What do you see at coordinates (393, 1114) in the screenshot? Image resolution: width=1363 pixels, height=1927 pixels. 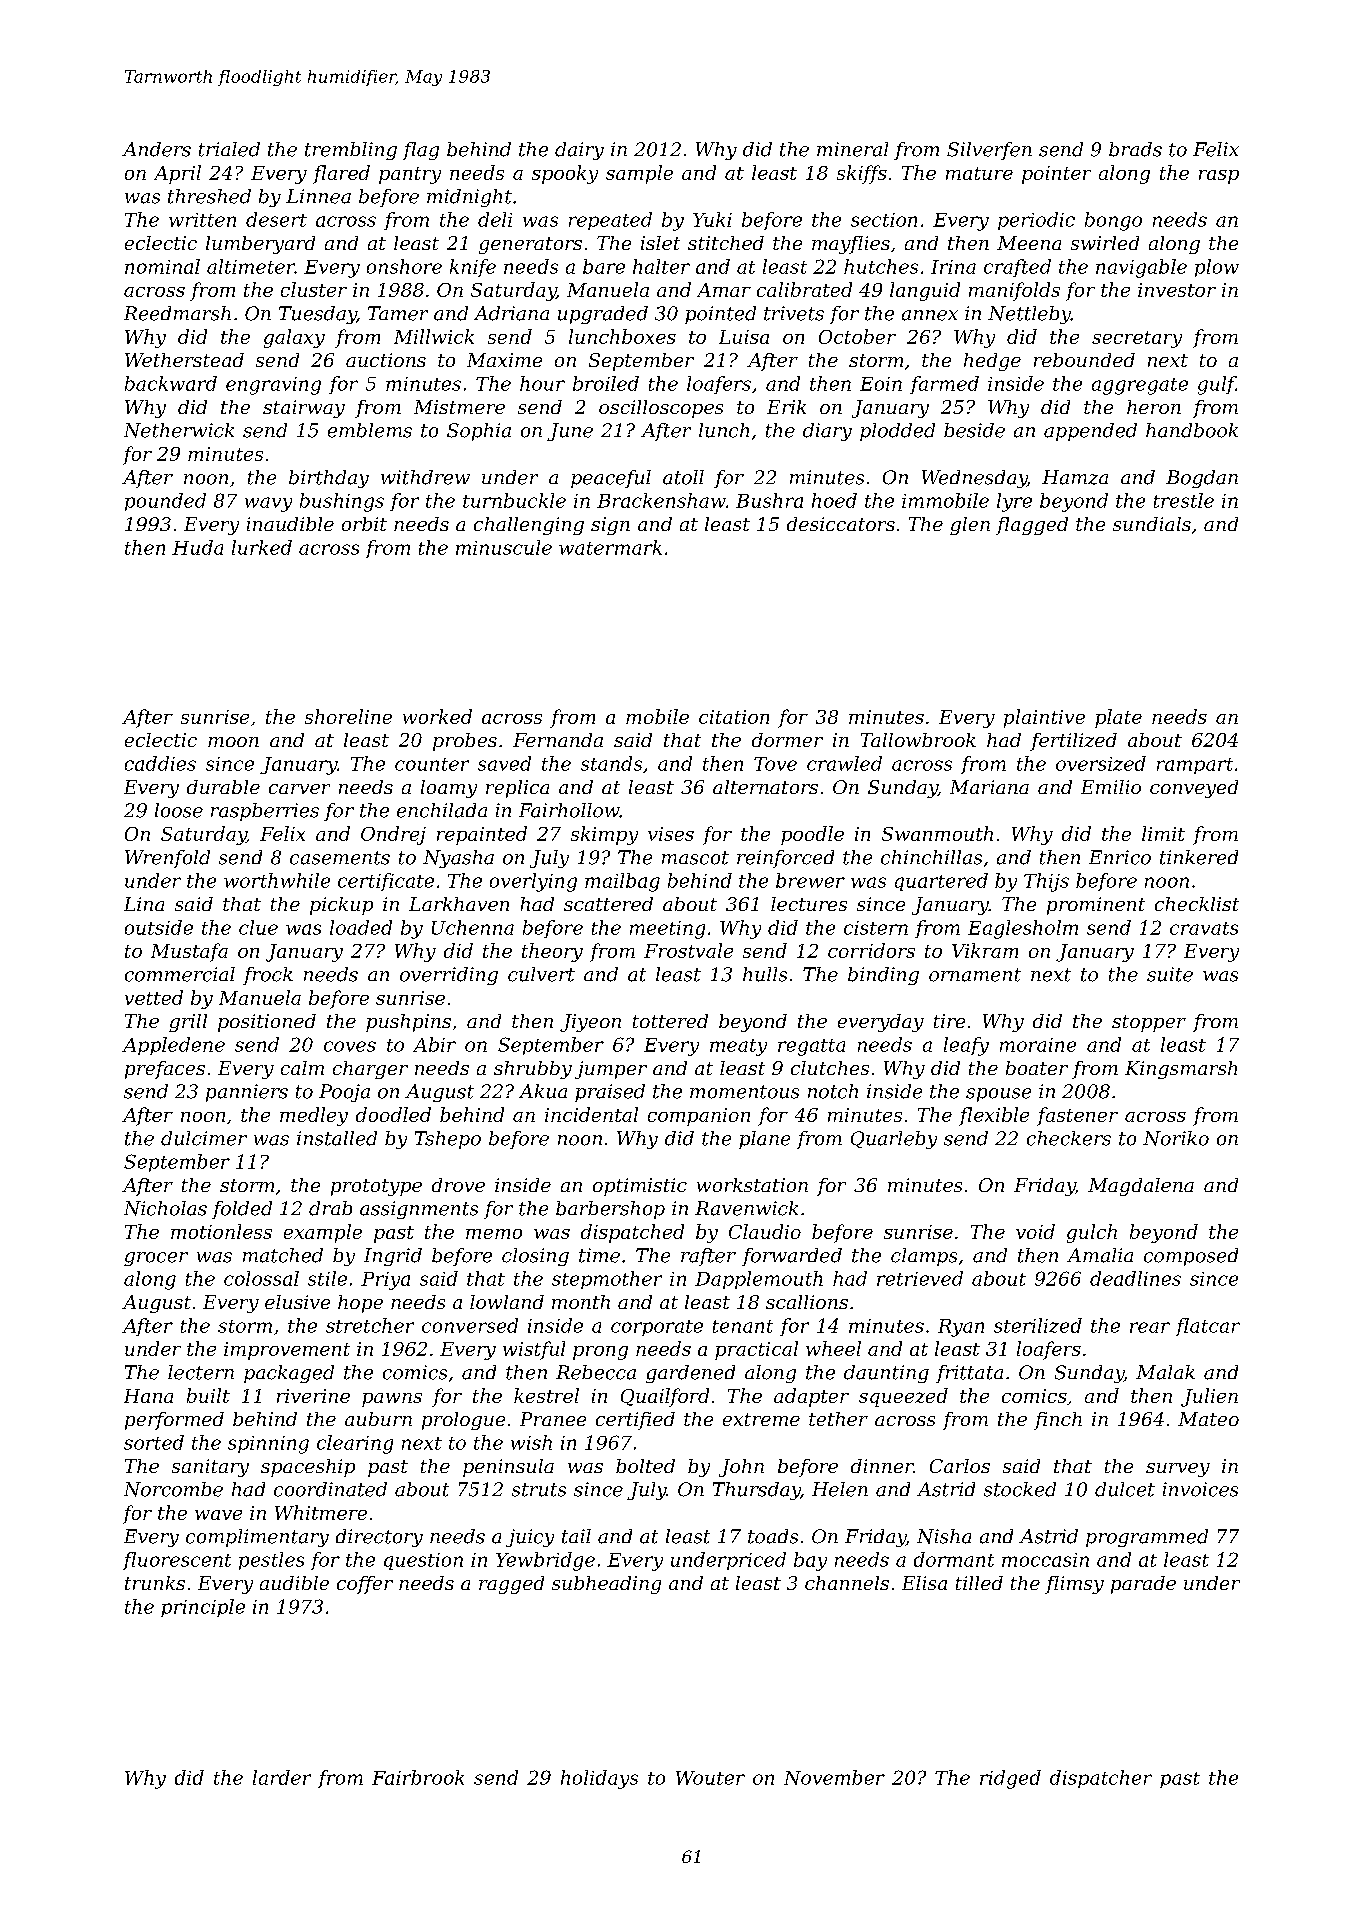 I see `doodled` at bounding box center [393, 1114].
